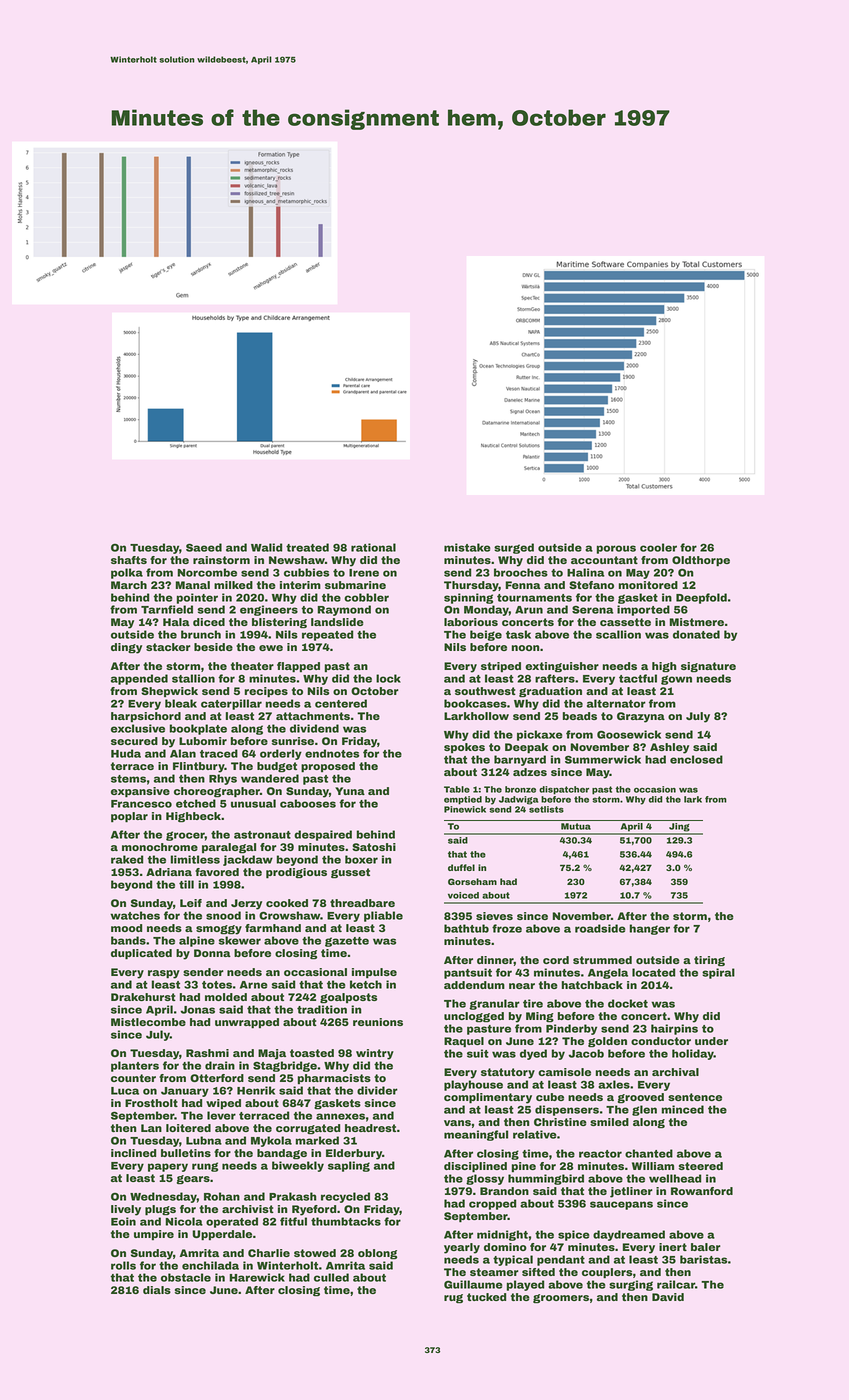  I want to click on Walid, so click(267, 547).
